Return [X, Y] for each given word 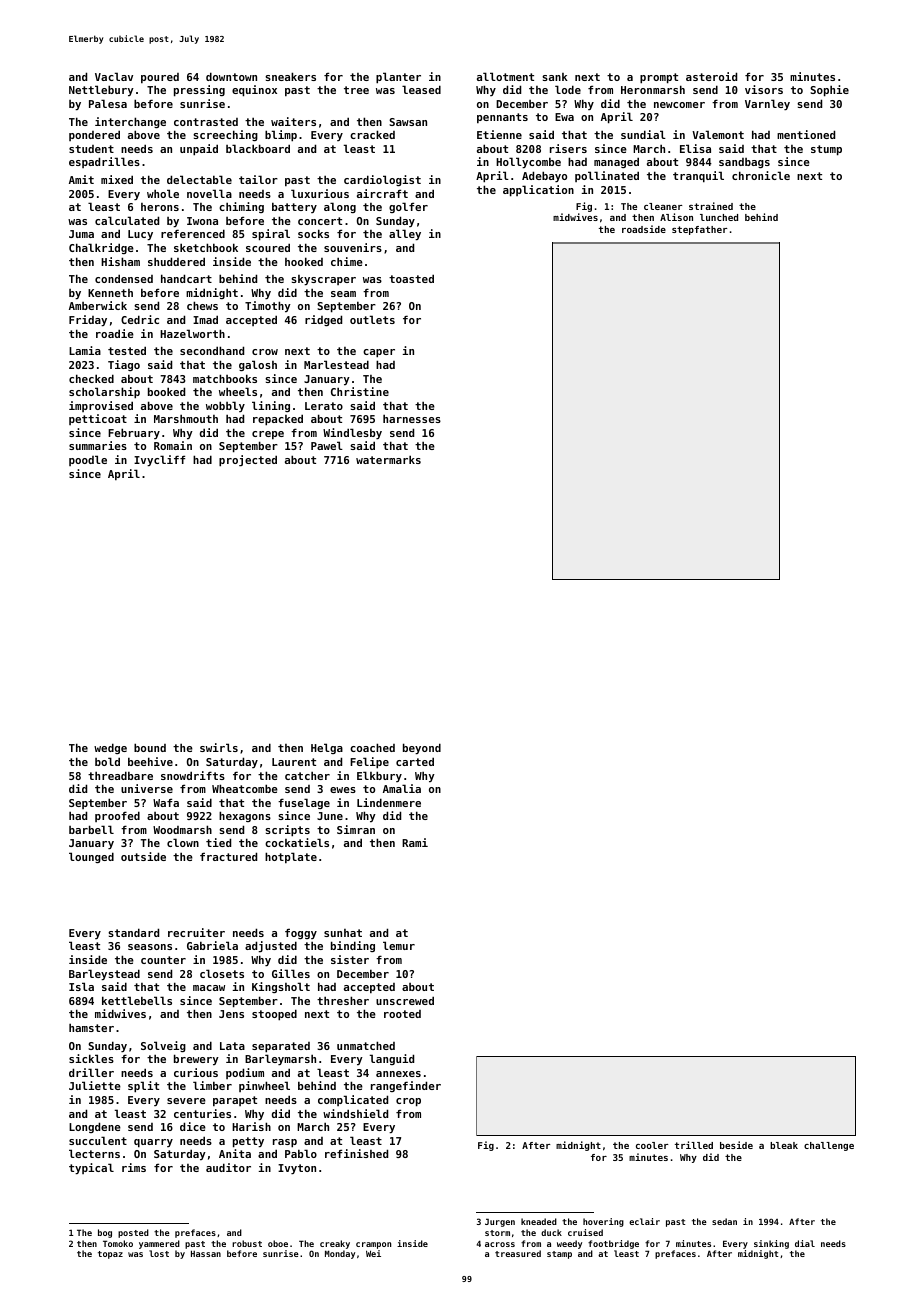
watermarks [388, 459]
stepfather [699, 230]
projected [248, 461]
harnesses [412, 418]
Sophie [829, 91]
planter [398, 78]
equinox [254, 91]
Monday [340, 1254]
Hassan [206, 1253]
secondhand [212, 350]
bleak [784, 1145]
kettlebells [137, 1000]
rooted [402, 1014]
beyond [422, 748]
